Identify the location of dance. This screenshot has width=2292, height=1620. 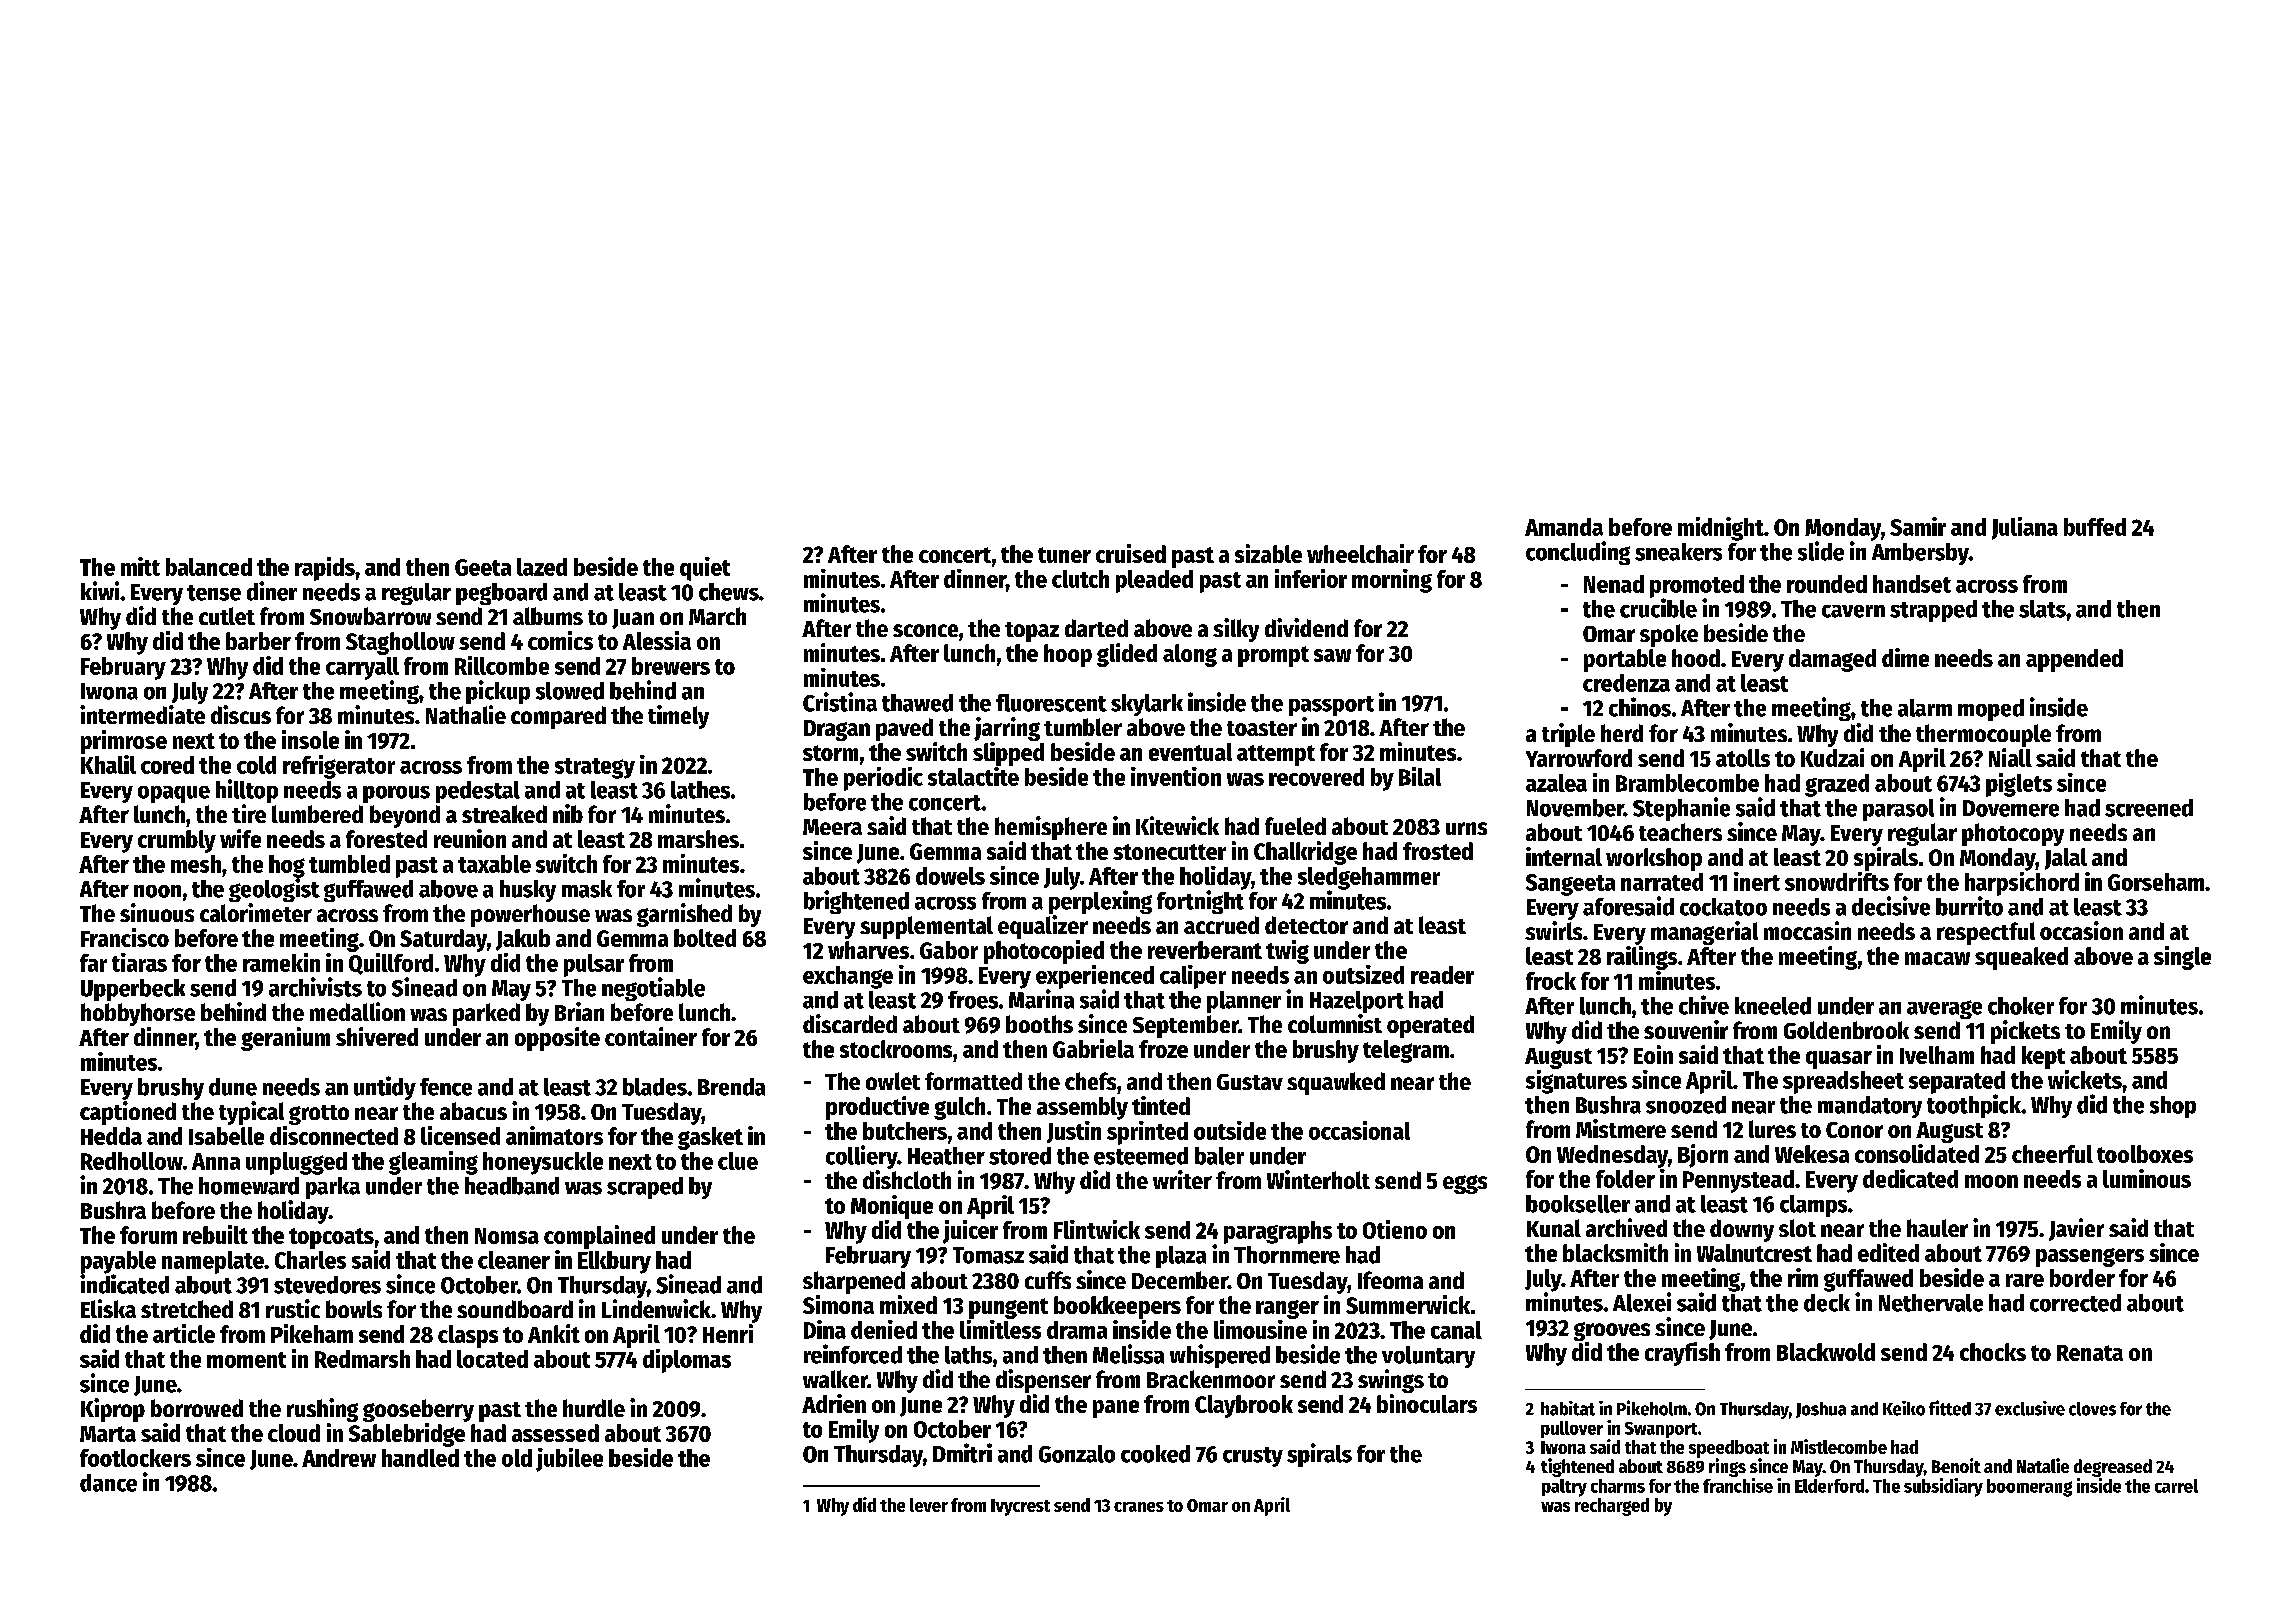
(108, 1483).
